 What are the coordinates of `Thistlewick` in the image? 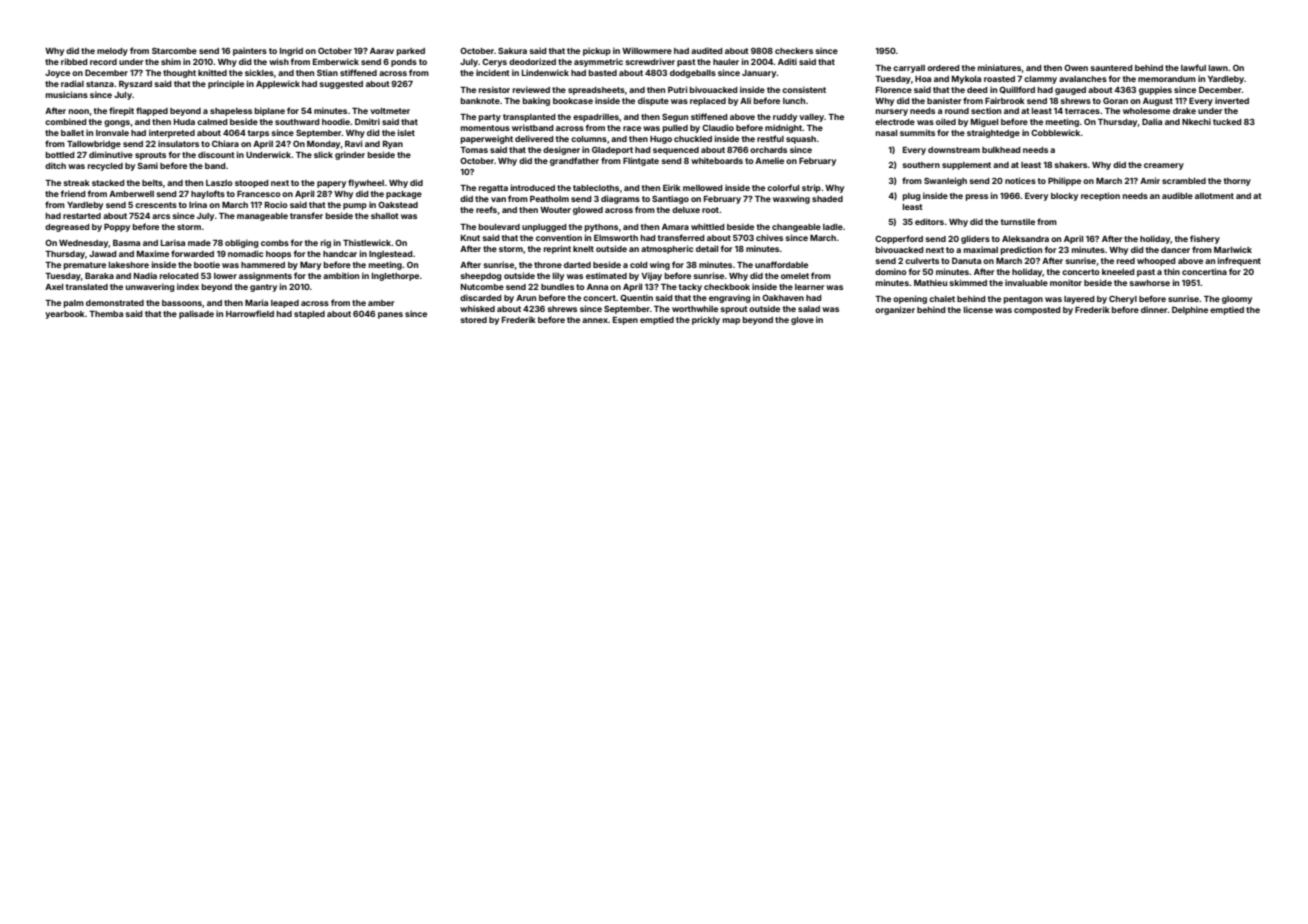 It's located at (367, 242).
